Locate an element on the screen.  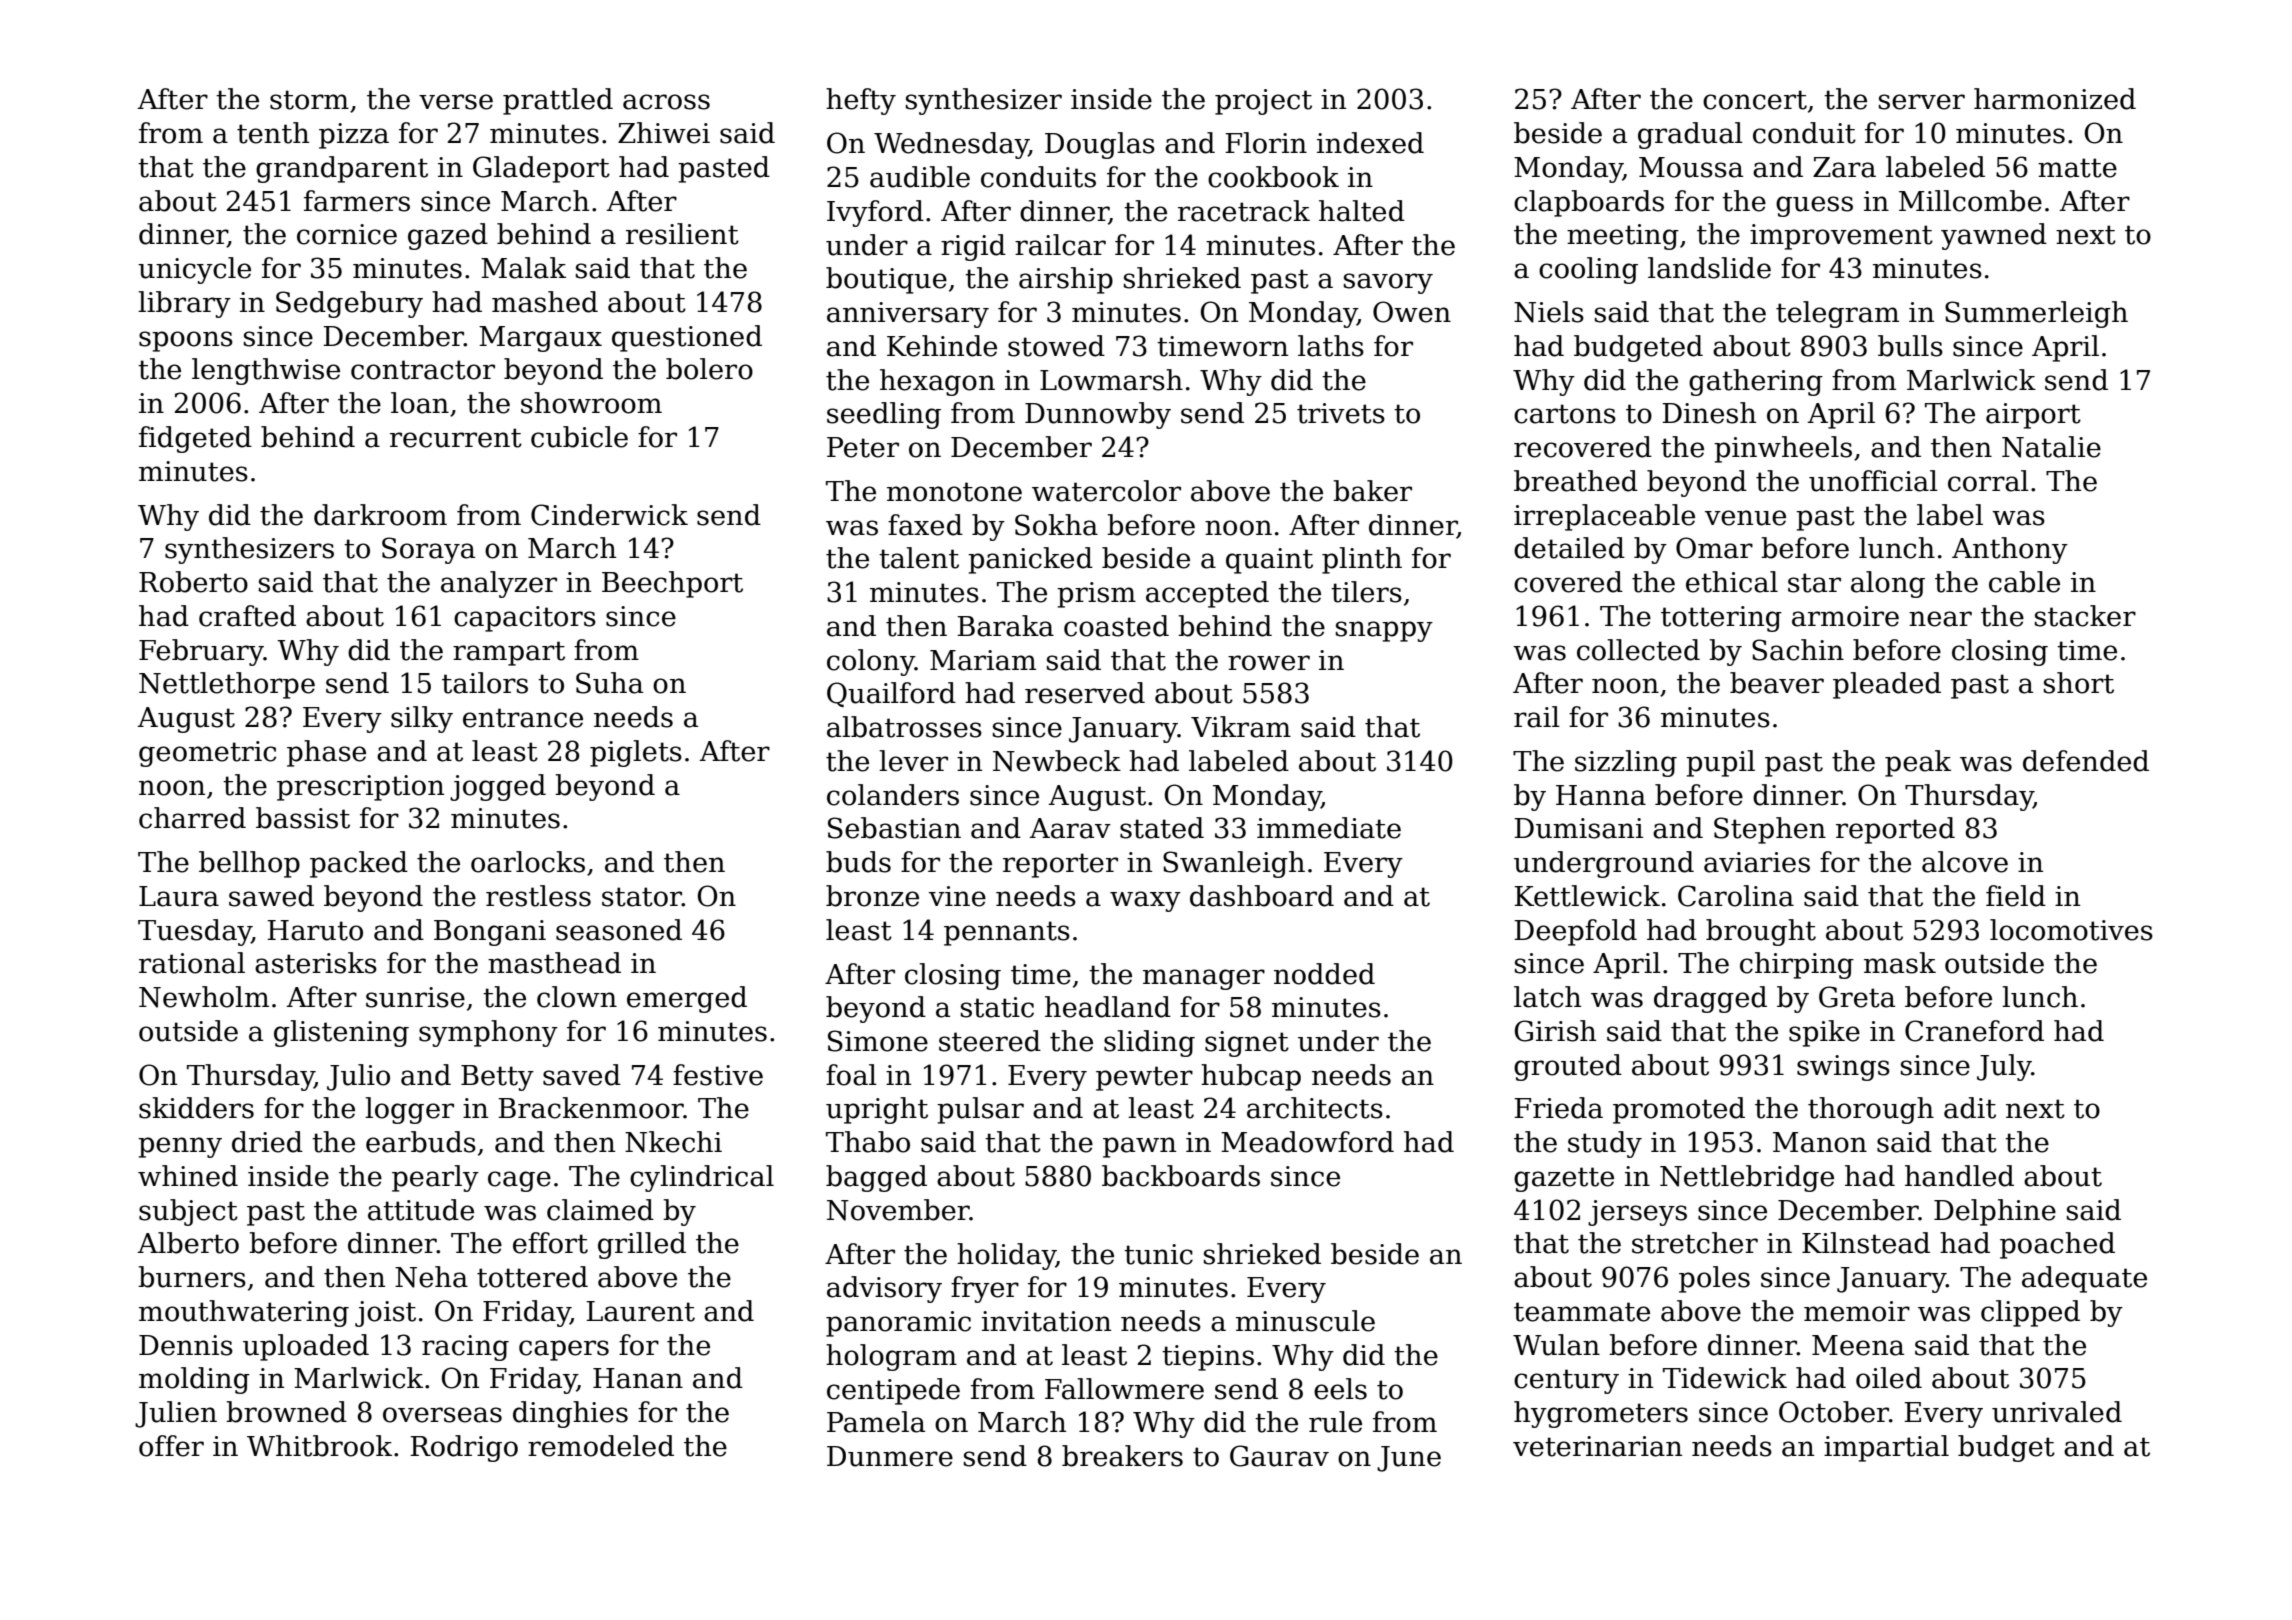
reserved is located at coordinates (1085, 693).
